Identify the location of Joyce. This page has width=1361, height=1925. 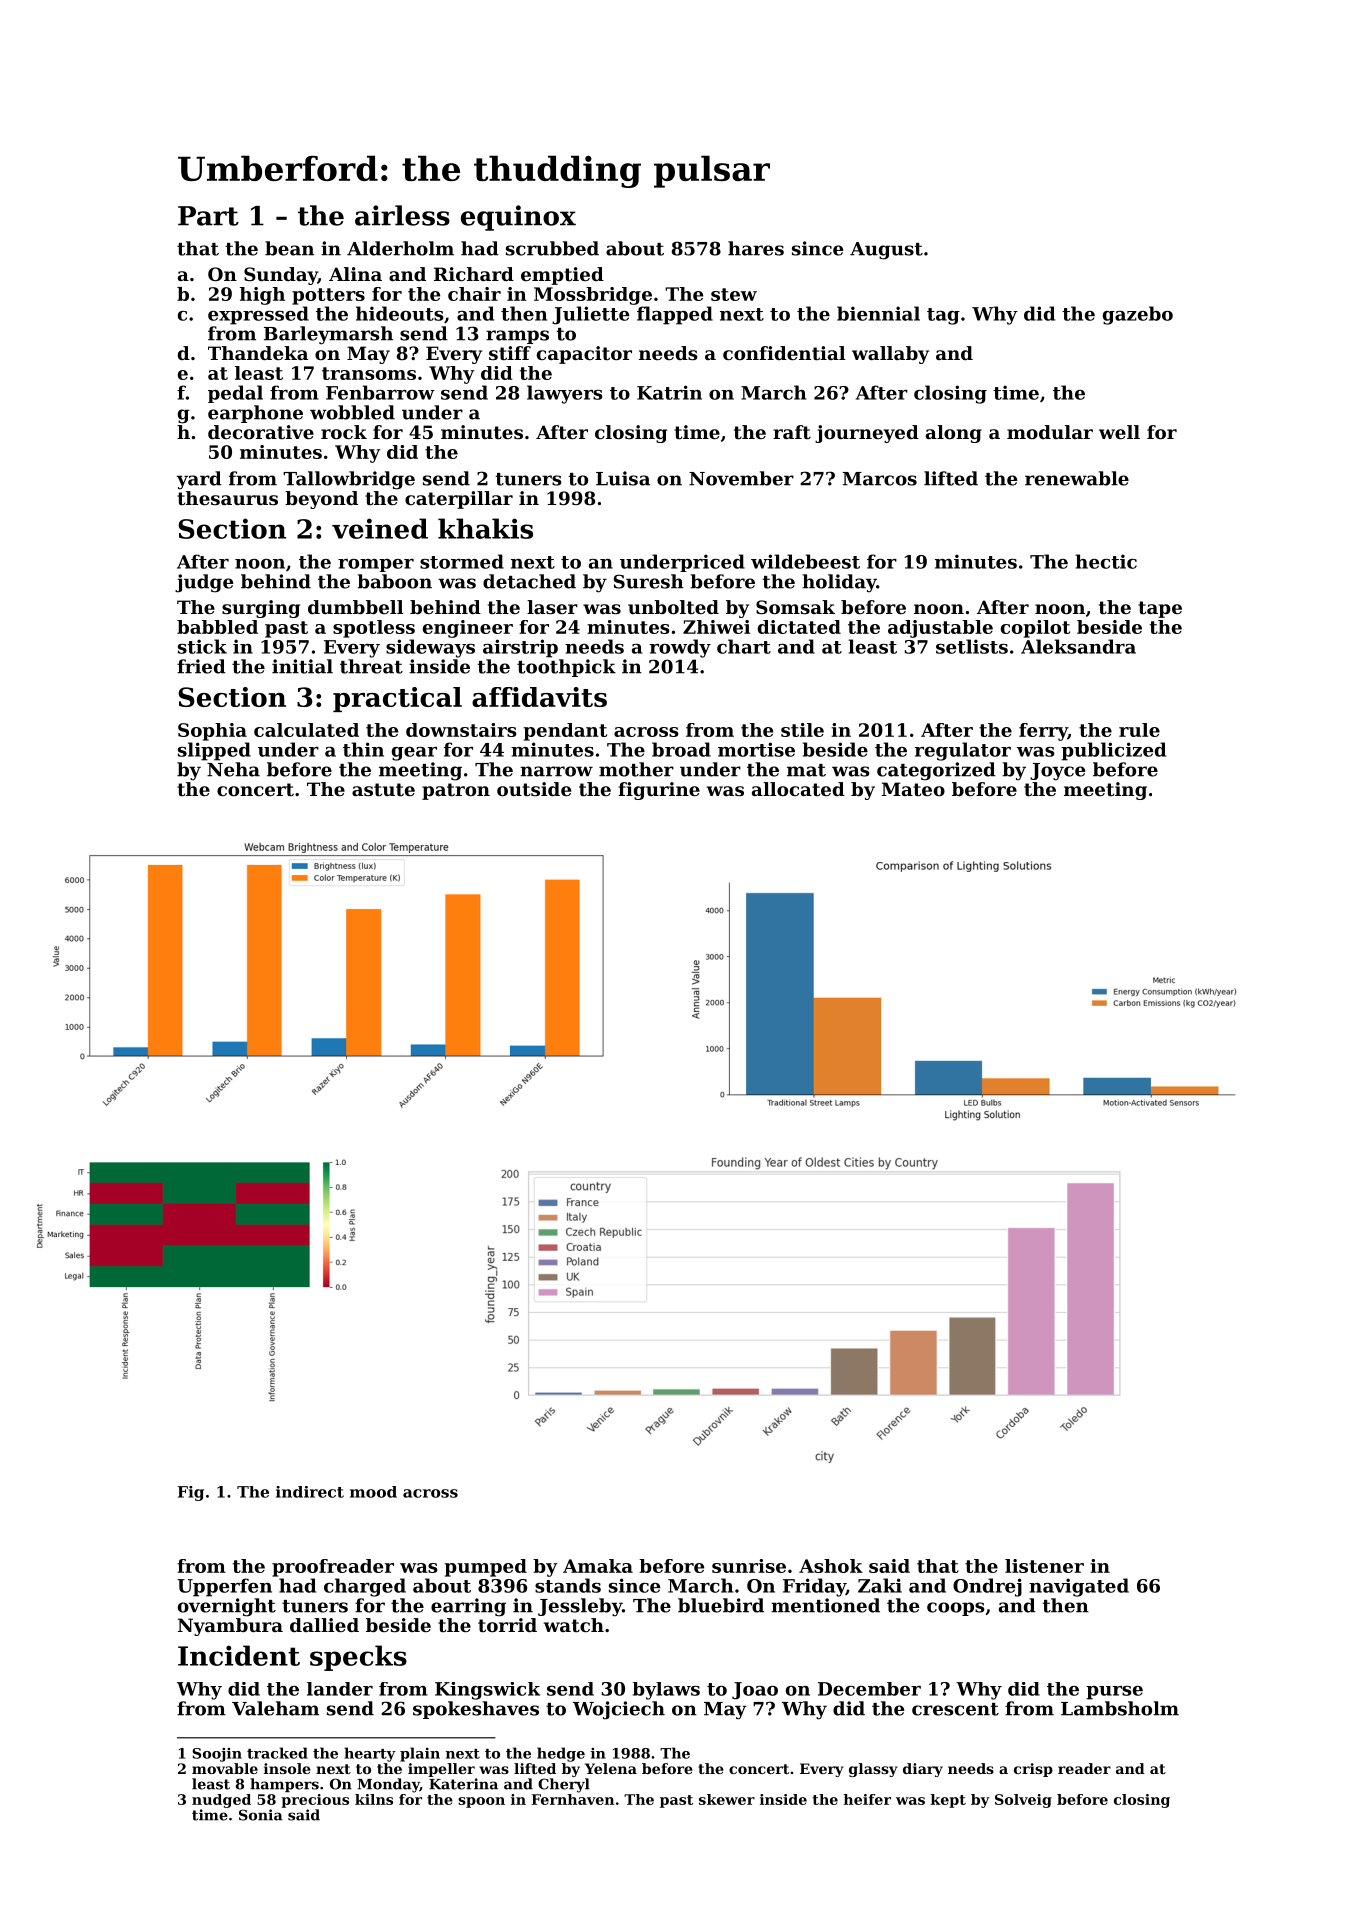
(1058, 772).
